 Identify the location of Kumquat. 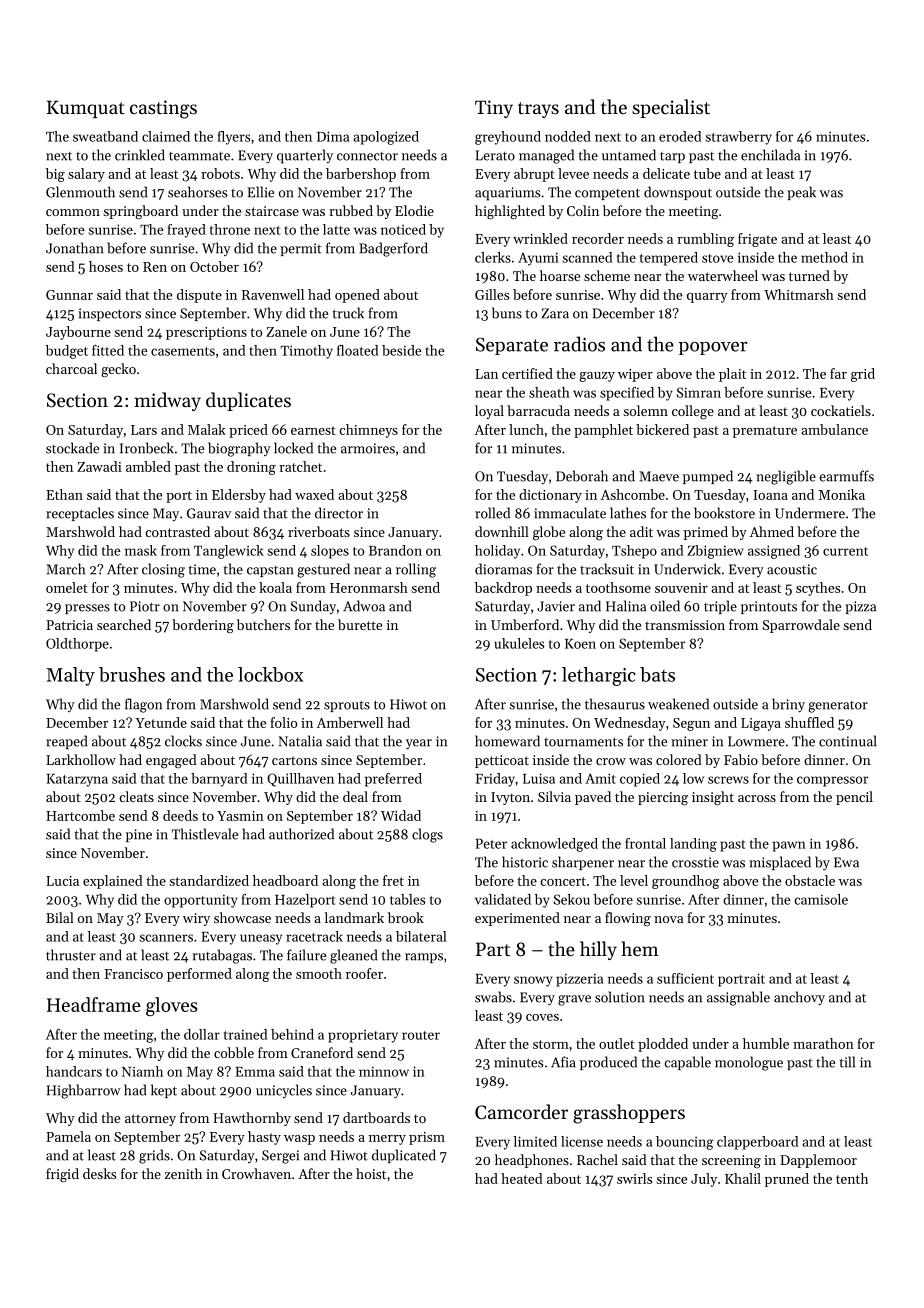
(86, 109).
